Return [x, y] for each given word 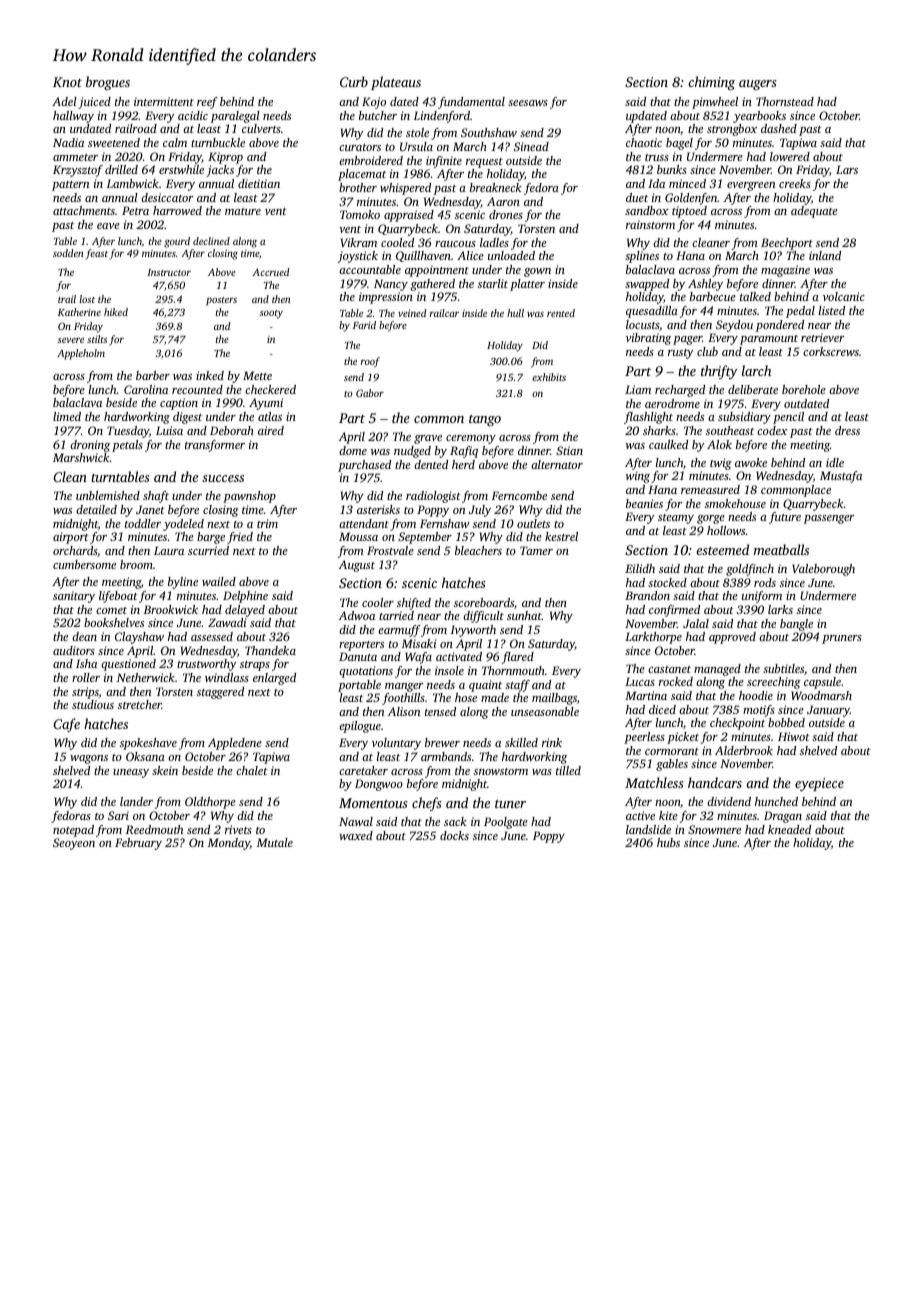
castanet [669, 669]
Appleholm [81, 354]
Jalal [696, 623]
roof [370, 362]
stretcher [140, 704]
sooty [271, 314]
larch [756, 370]
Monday [229, 844]
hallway [73, 117]
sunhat [524, 615]
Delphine [245, 597]
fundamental [471, 103]
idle [835, 462]
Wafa [418, 658]
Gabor [370, 393]
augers [758, 85]
